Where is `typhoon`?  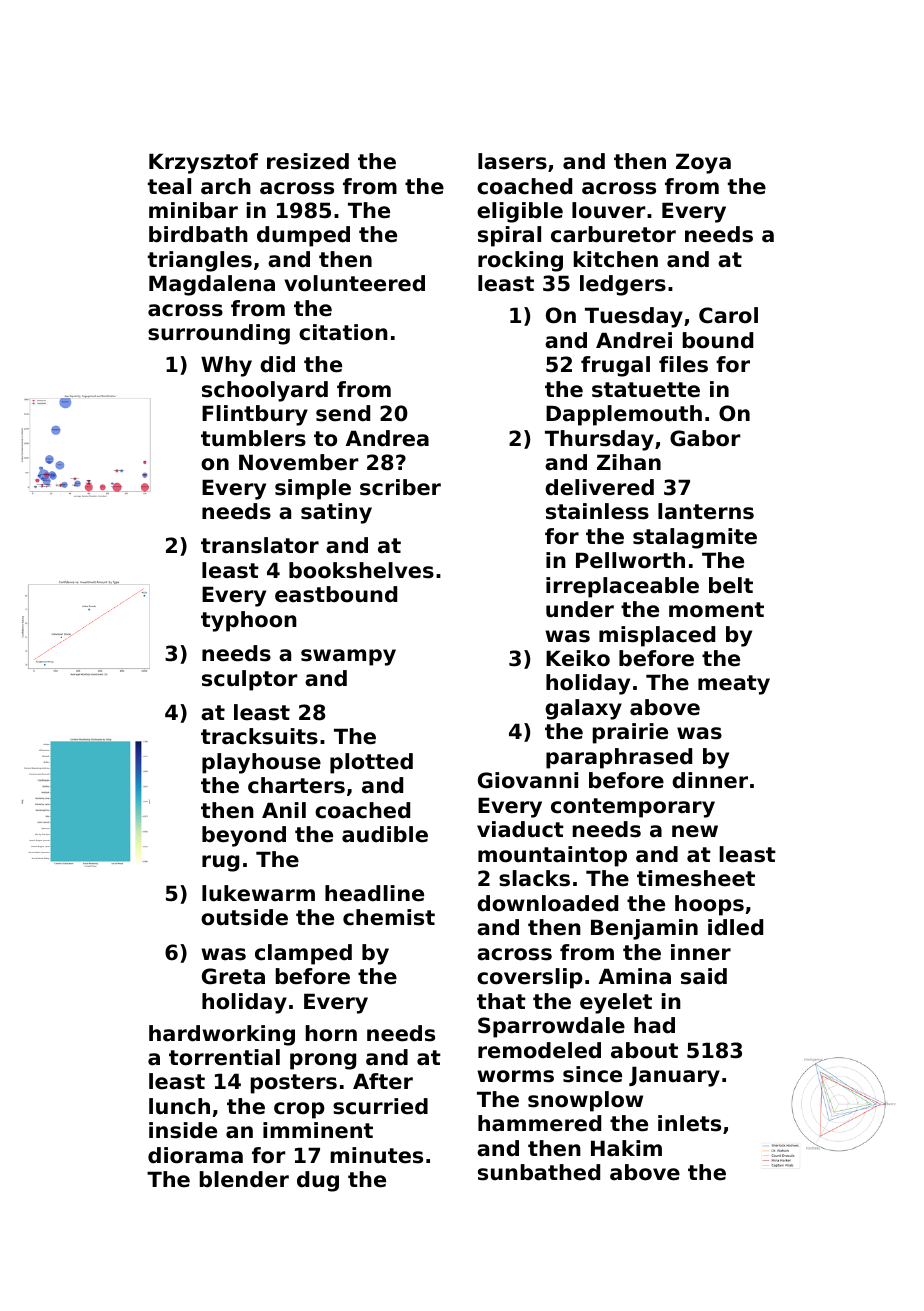 typhoon is located at coordinates (249, 621).
